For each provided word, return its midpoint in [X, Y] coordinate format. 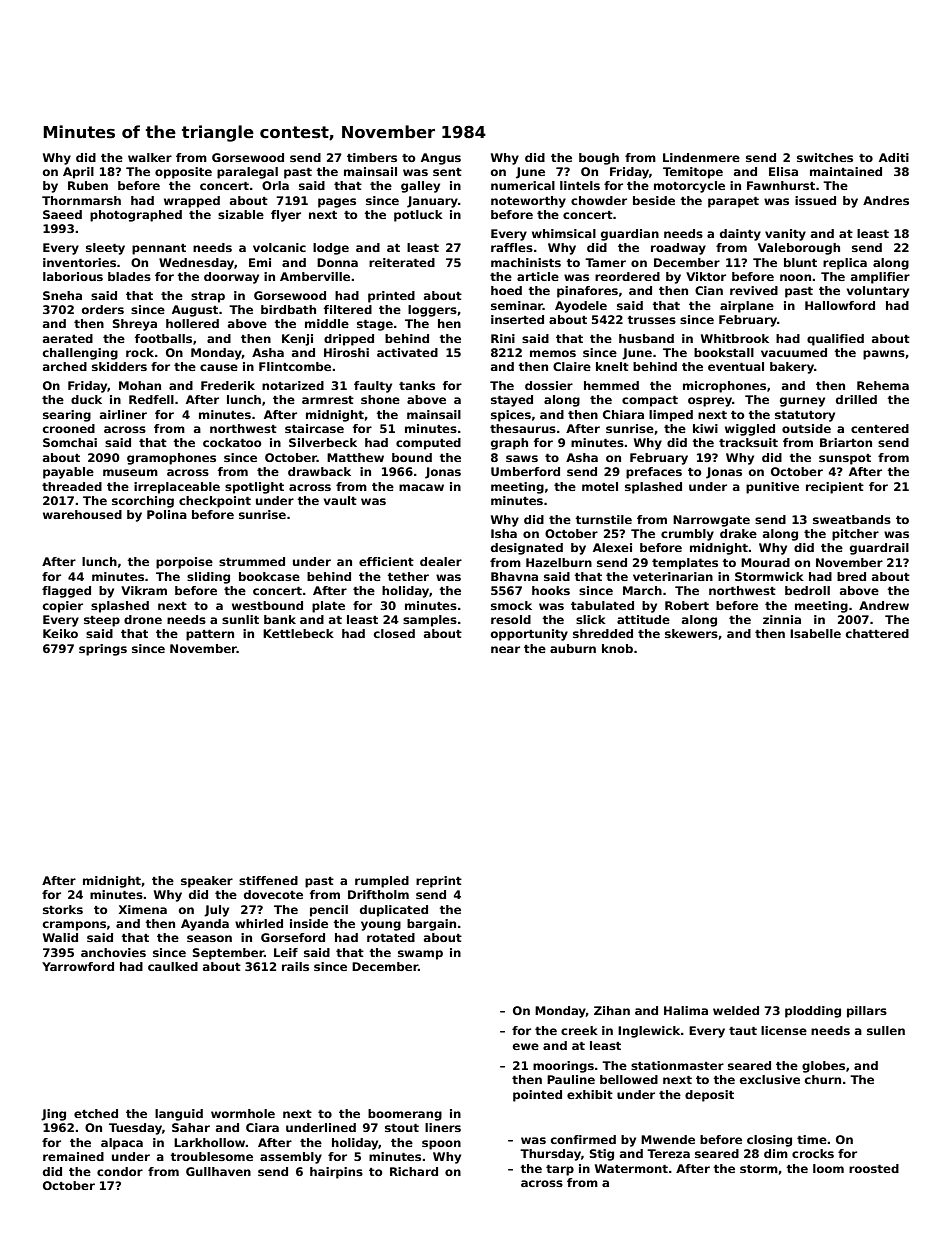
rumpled [382, 882]
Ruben [88, 185]
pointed [537, 1096]
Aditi [894, 157]
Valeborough [799, 249]
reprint [439, 882]
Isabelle [815, 633]
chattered [877, 633]
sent [447, 172]
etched [96, 1113]
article [538, 276]
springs [103, 650]
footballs [163, 338]
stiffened [268, 880]
